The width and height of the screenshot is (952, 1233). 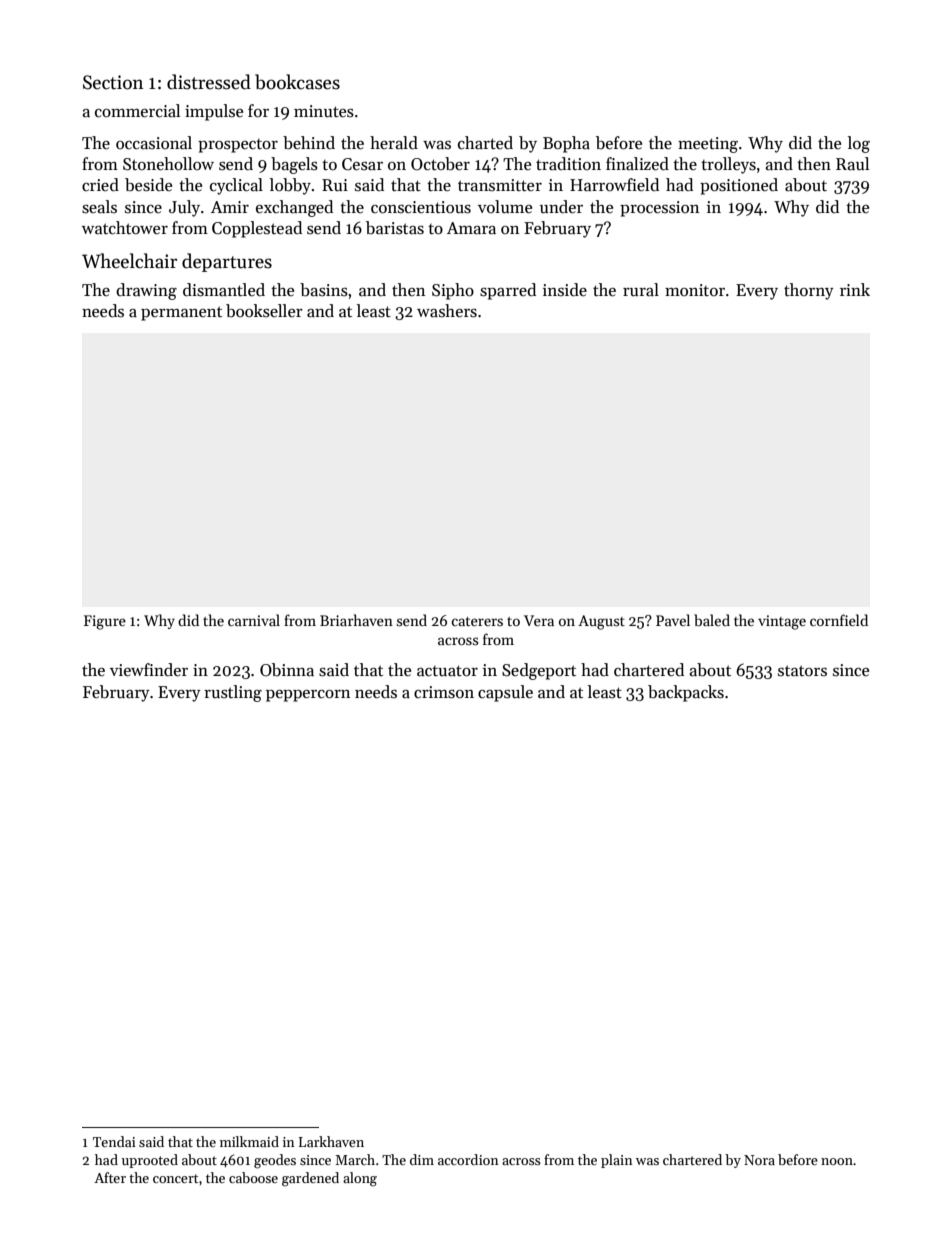 I want to click on dim, so click(x=422, y=1159).
